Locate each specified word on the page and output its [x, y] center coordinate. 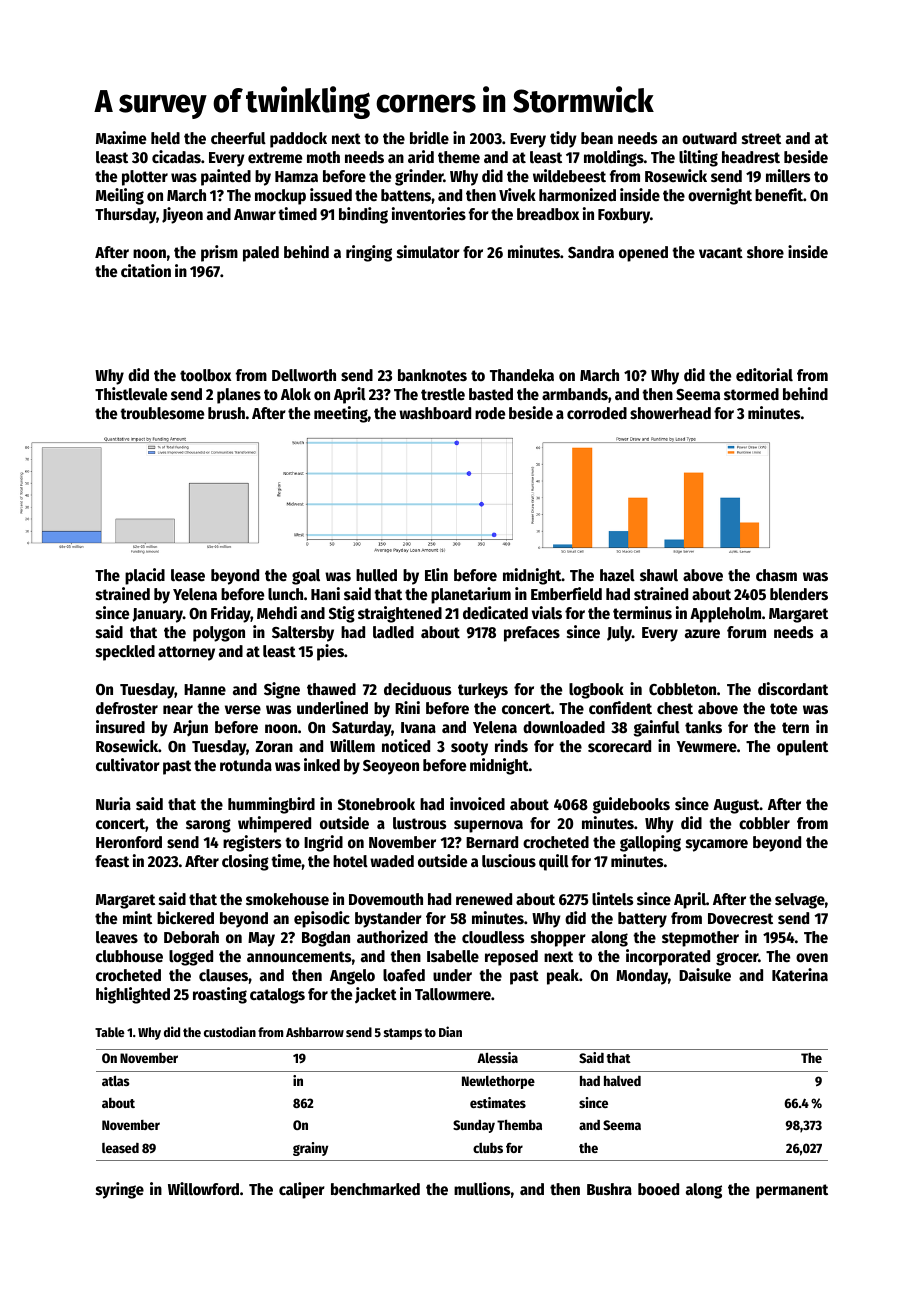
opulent [802, 748]
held [165, 138]
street [761, 139]
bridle [429, 138]
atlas [116, 1081]
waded [392, 861]
